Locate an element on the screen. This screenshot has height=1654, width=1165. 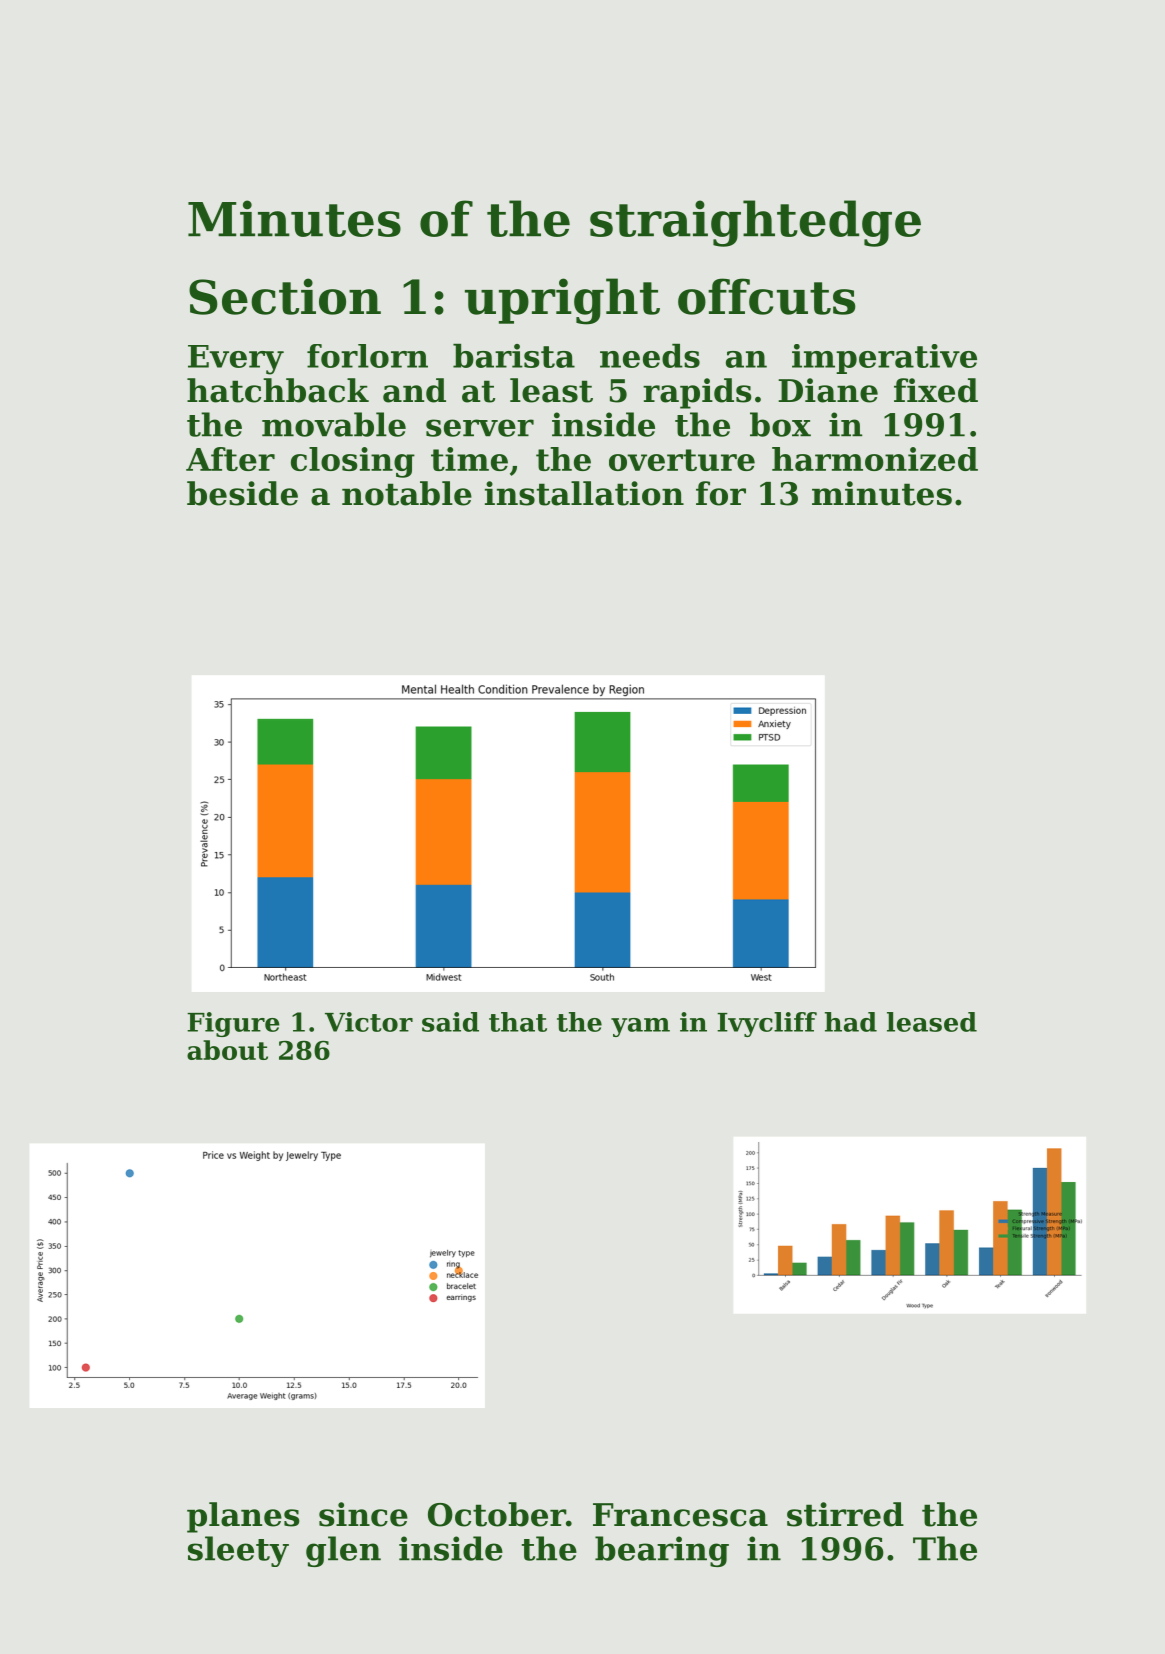
stirred is located at coordinates (845, 1514).
